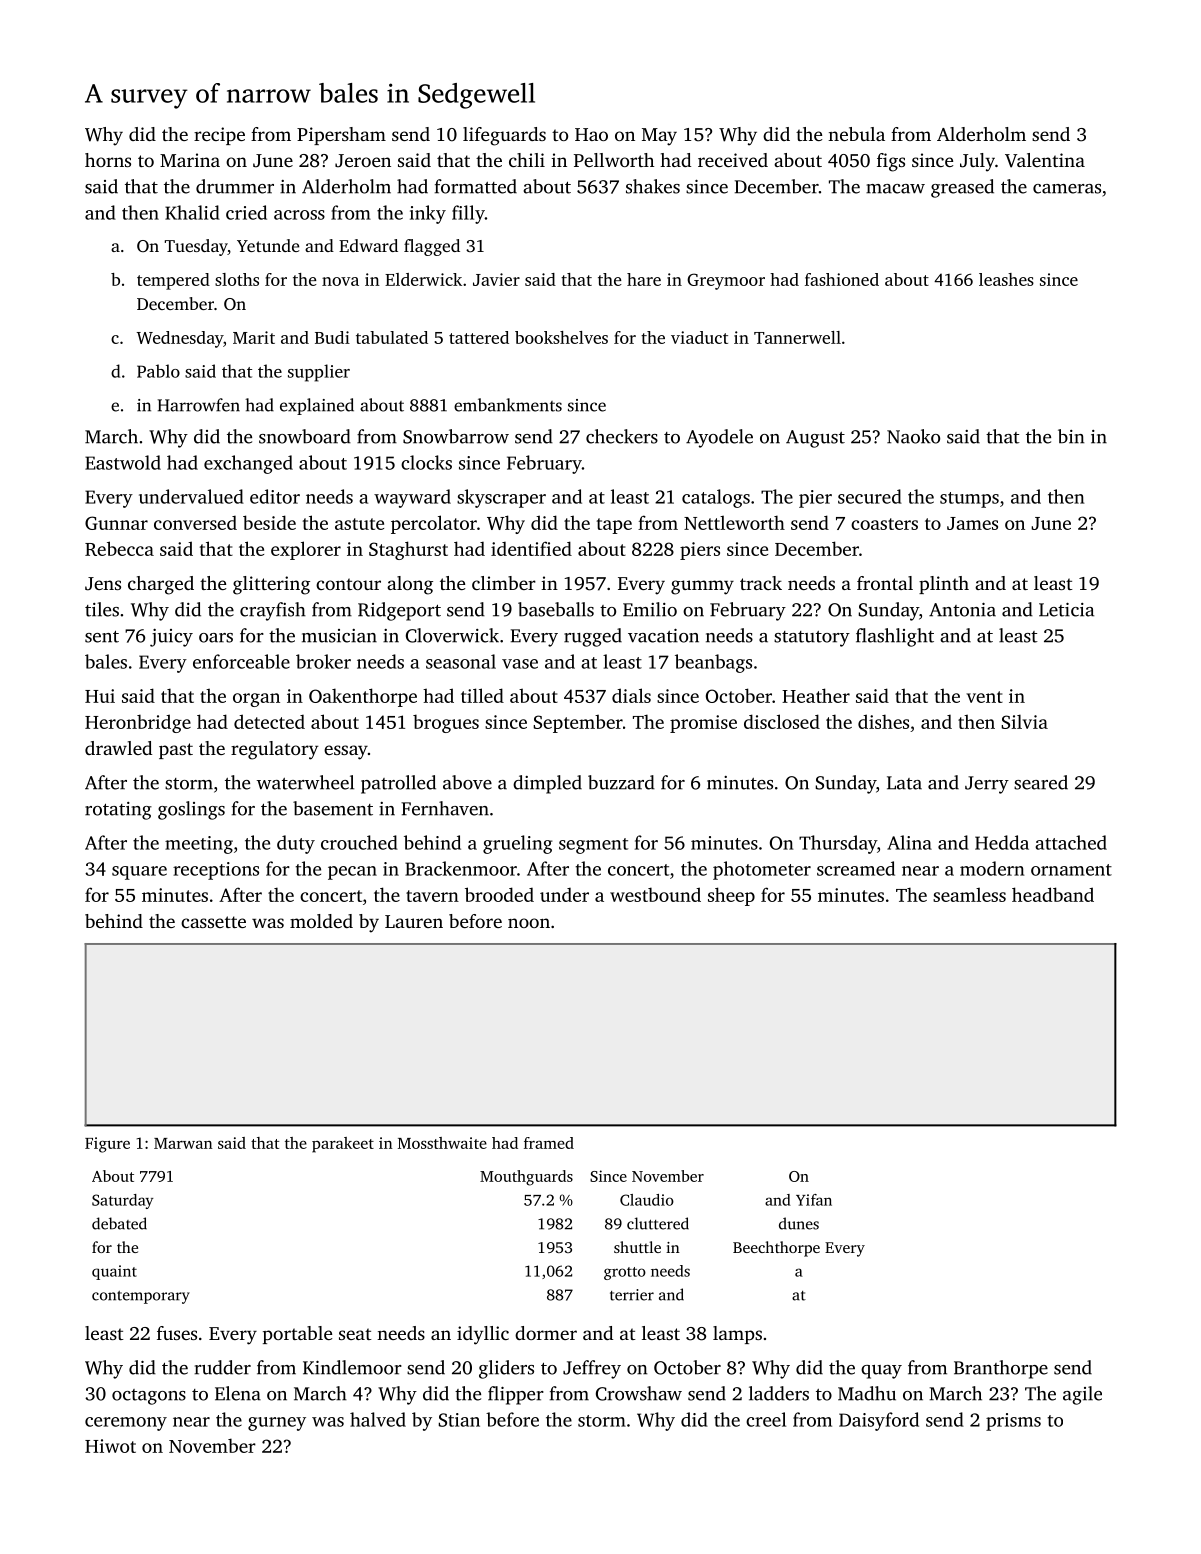 The height and width of the screenshot is (1554, 1201). I want to click on James, so click(972, 523).
